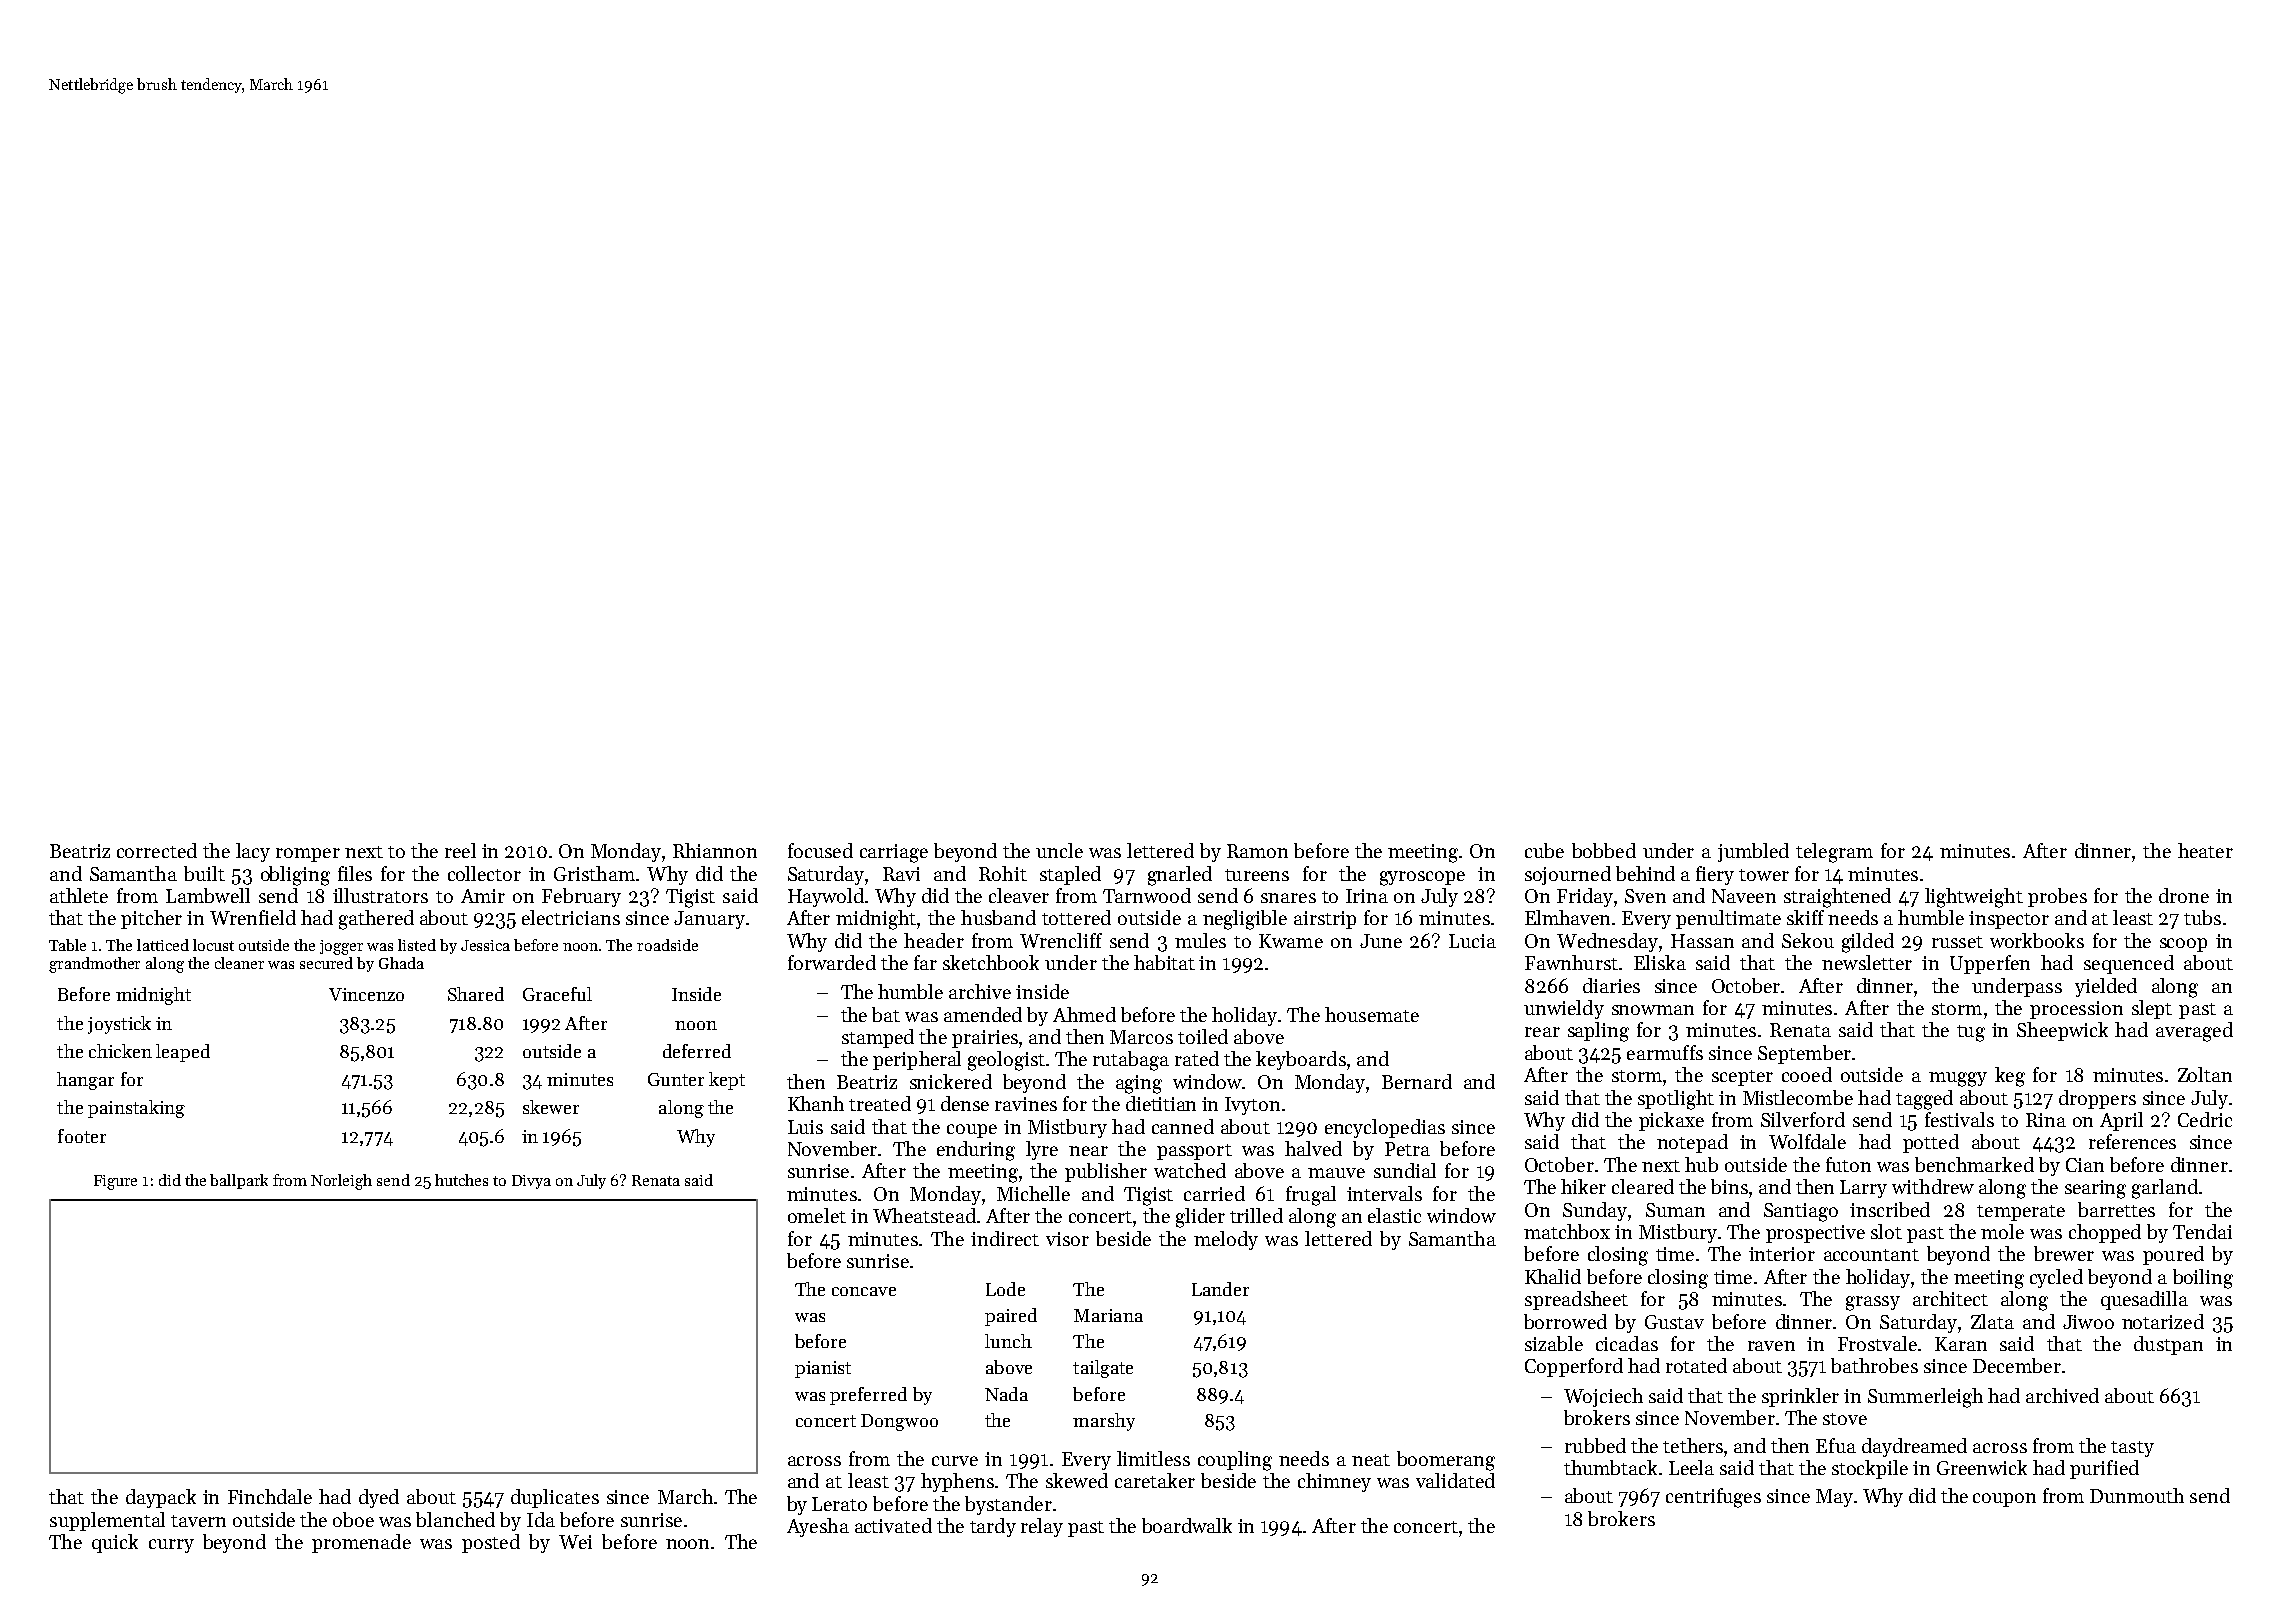  I want to click on cube, so click(1544, 850).
